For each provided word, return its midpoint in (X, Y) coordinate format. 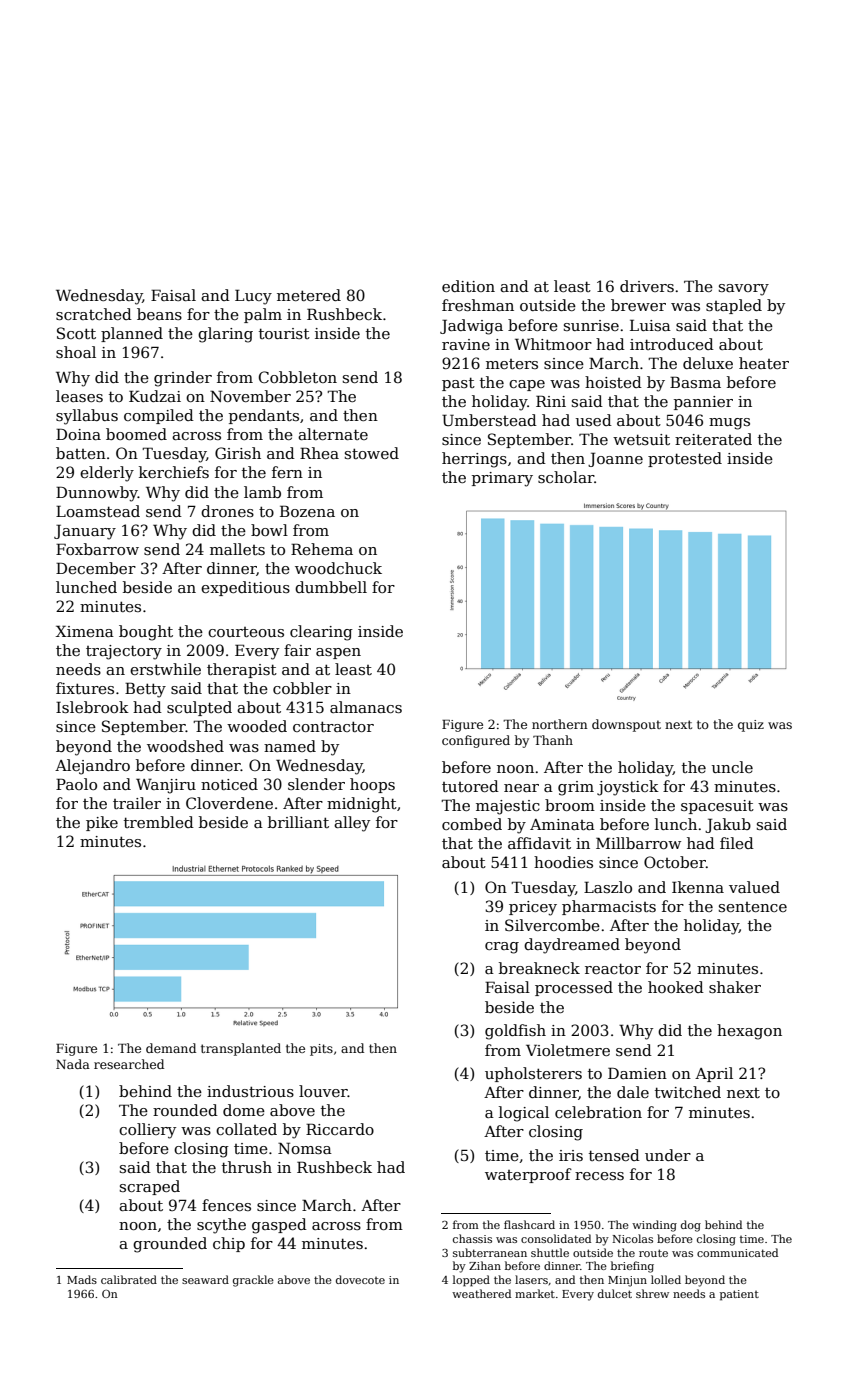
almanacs (366, 707)
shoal (76, 352)
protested (685, 459)
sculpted (199, 708)
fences (226, 1205)
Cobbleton (298, 377)
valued (754, 887)
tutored (470, 786)
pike (102, 823)
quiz (751, 726)
